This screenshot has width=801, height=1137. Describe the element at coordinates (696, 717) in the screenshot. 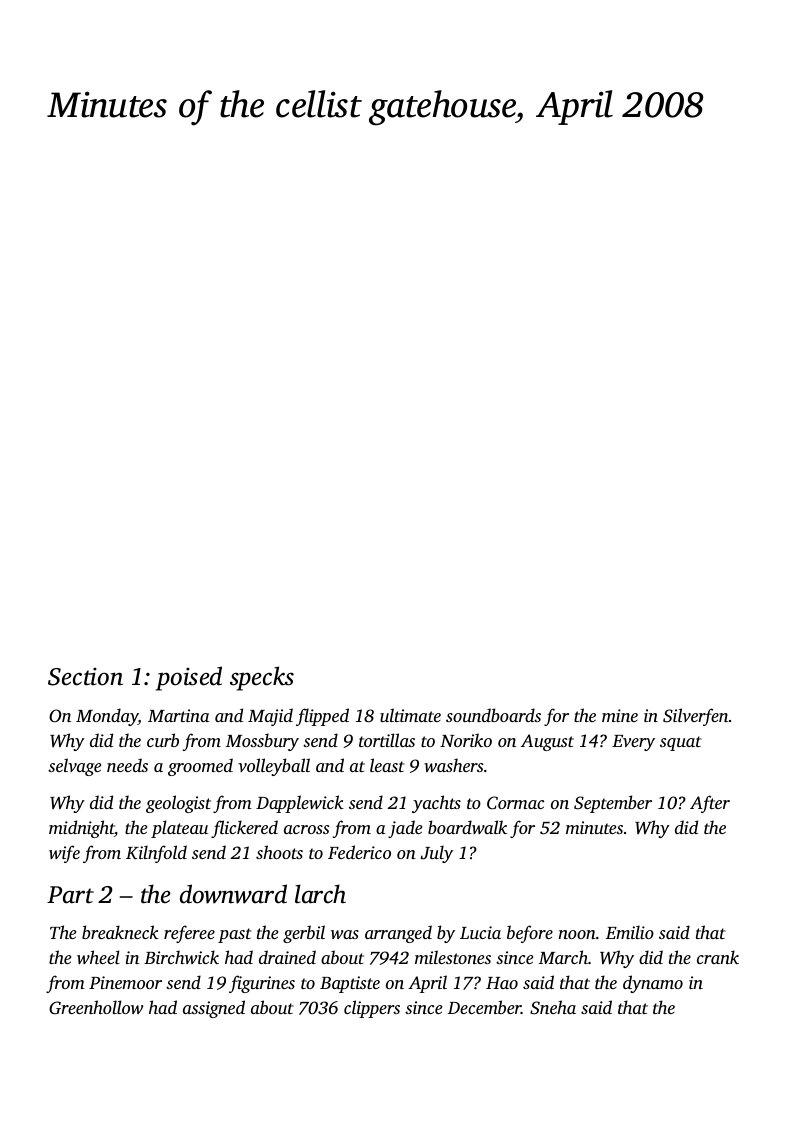

I see `Silverfen` at that location.
